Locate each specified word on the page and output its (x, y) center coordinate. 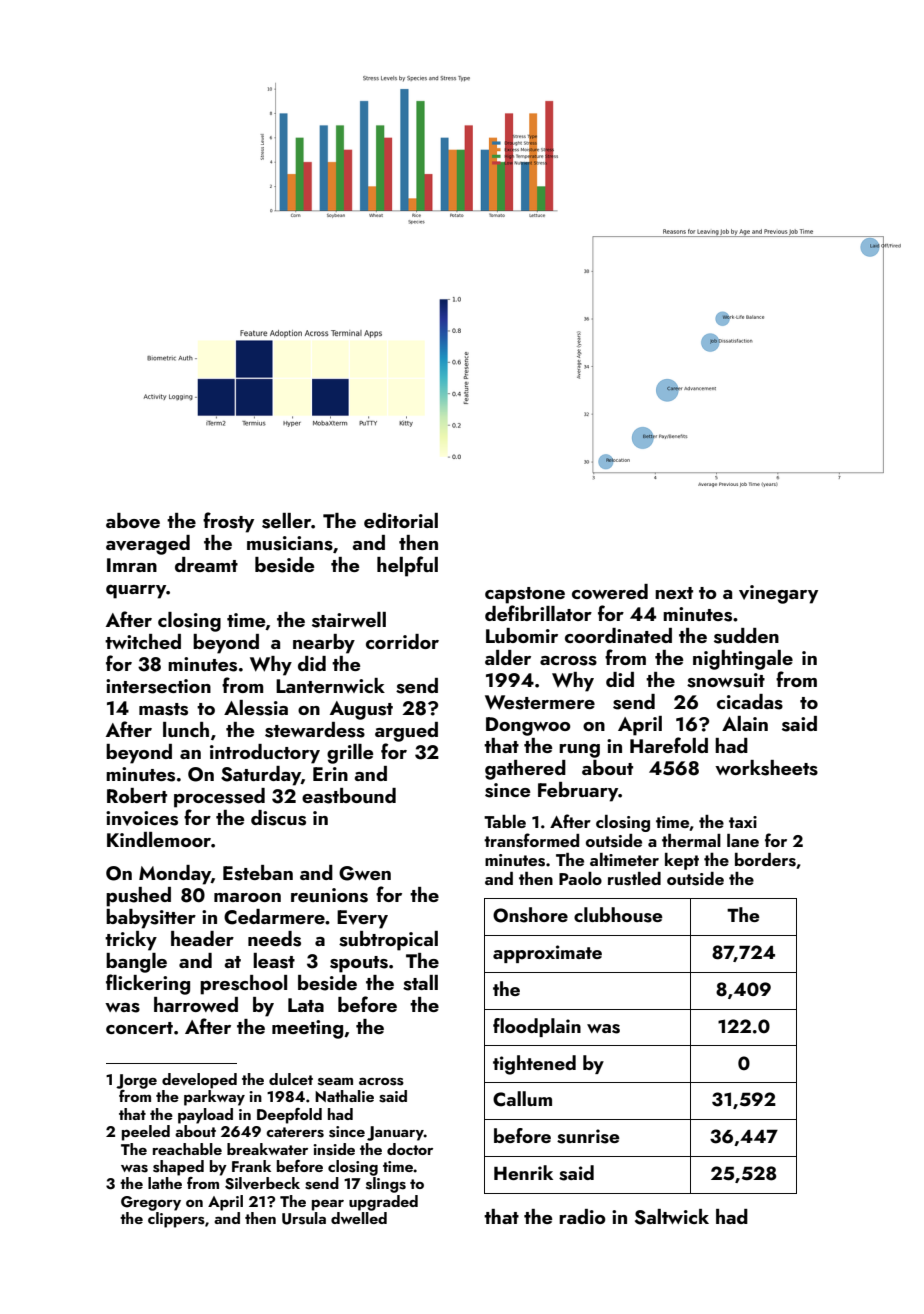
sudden (746, 636)
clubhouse (618, 915)
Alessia (256, 708)
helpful (407, 566)
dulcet (291, 1079)
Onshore (530, 915)
